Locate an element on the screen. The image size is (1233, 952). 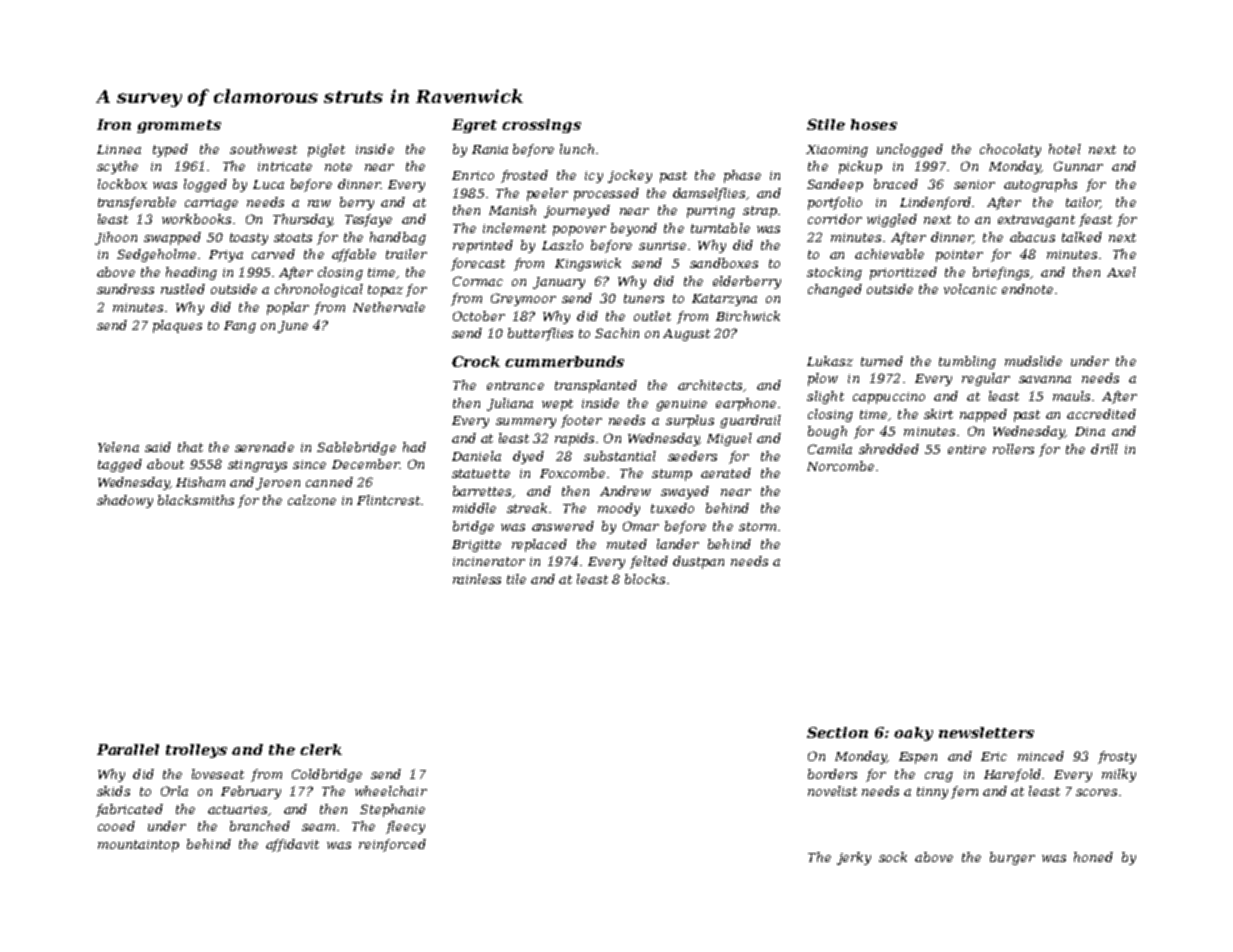
affidavit is located at coordinates (292, 845).
